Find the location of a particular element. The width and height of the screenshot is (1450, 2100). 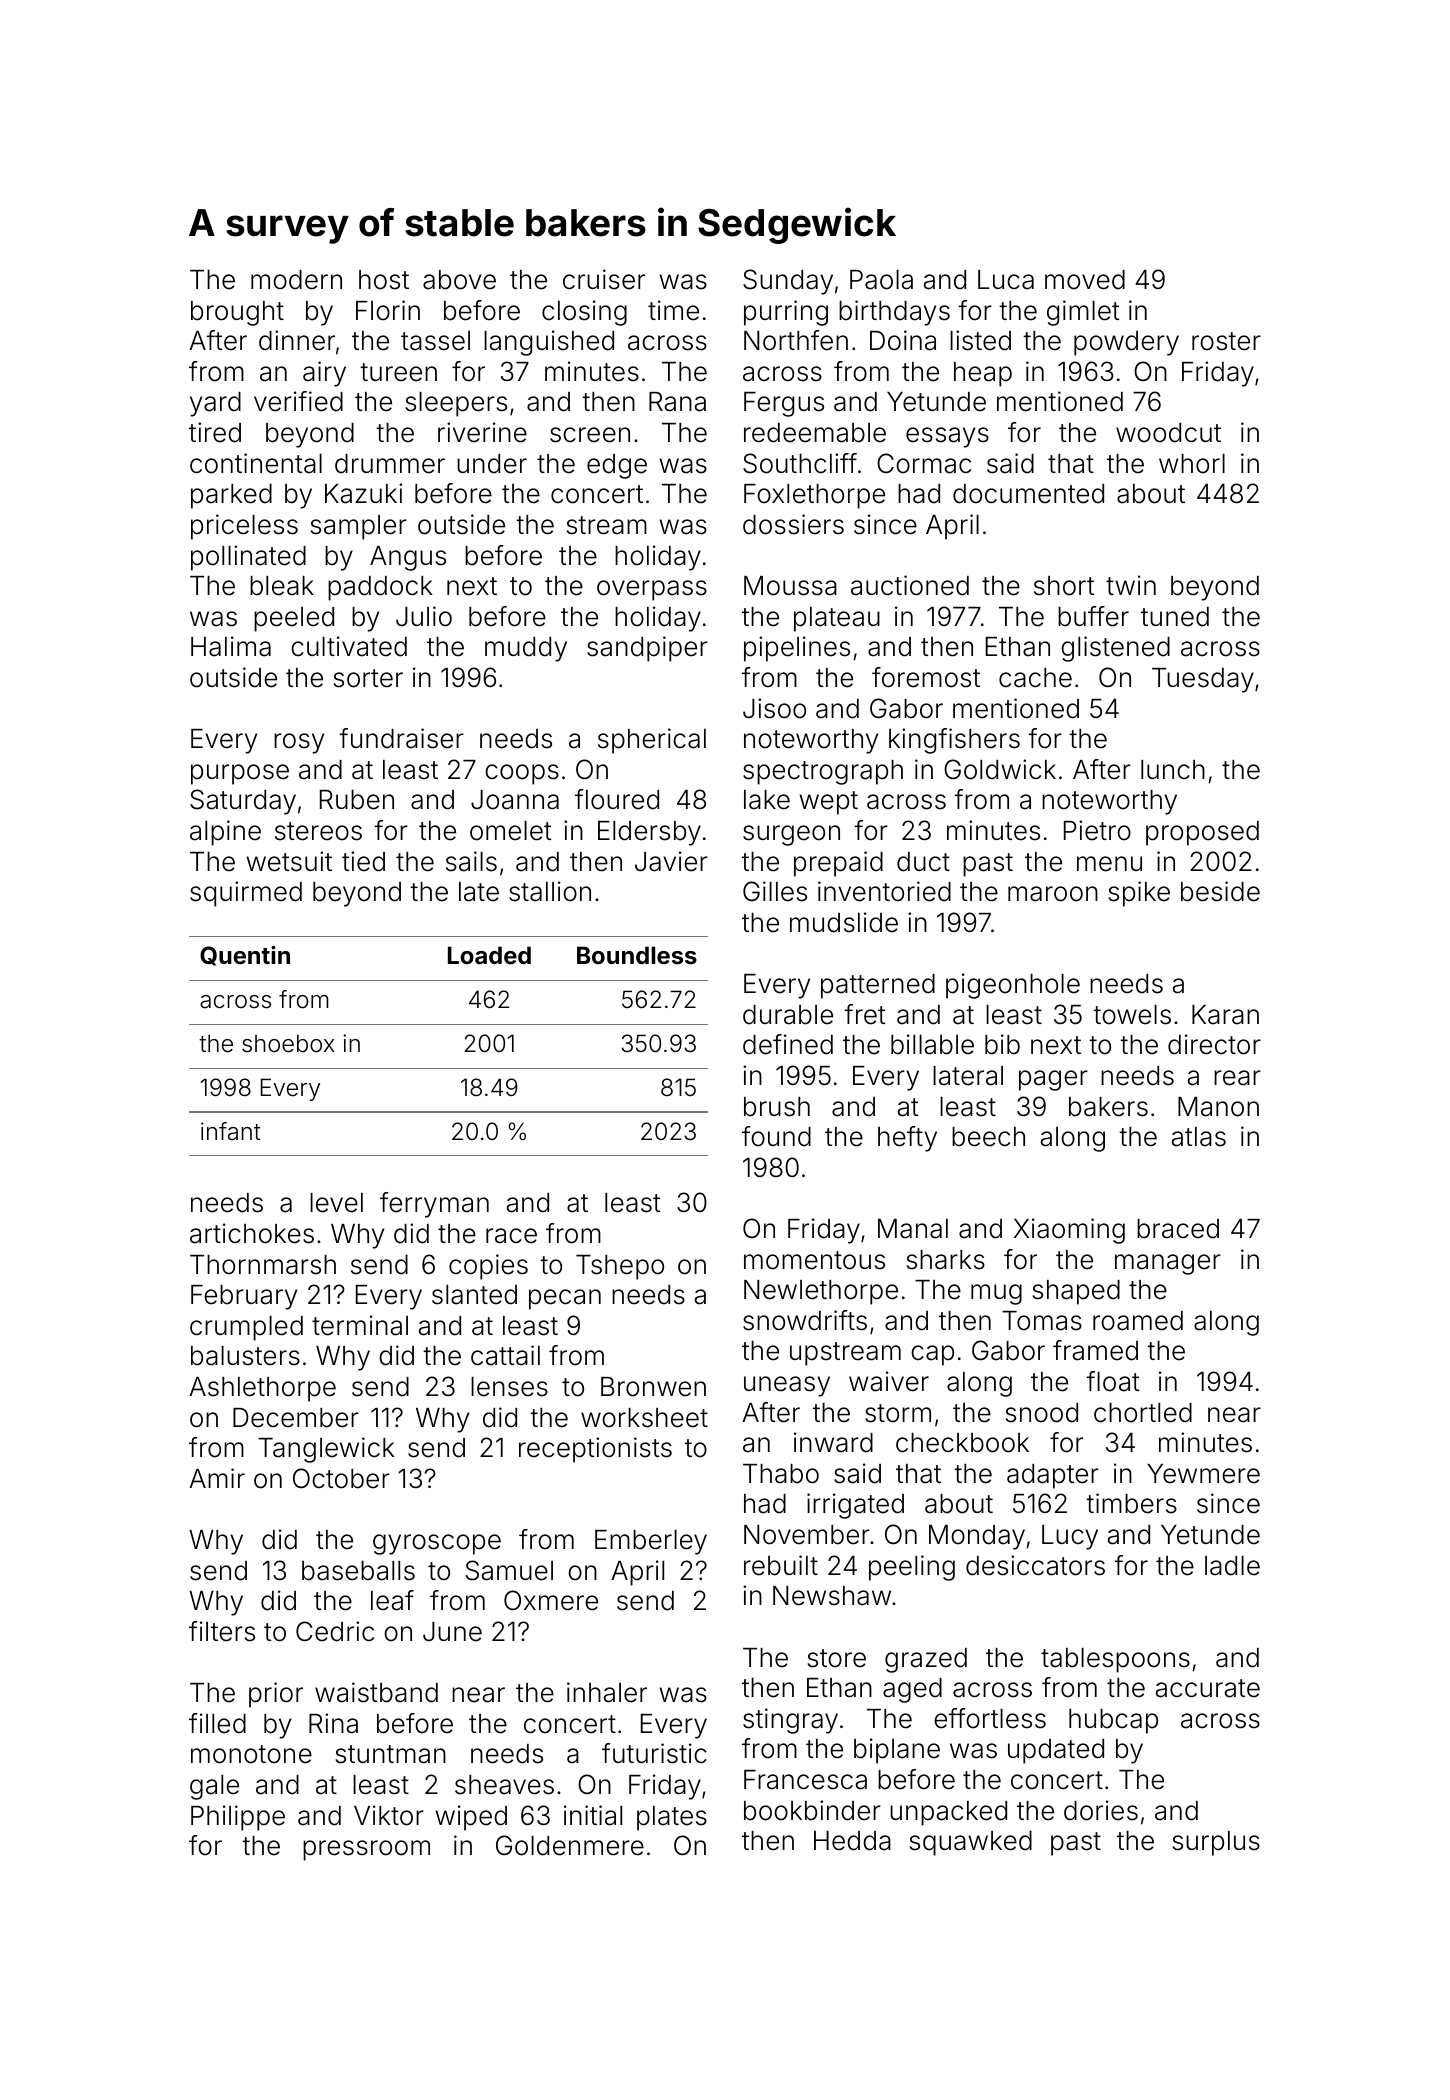

Tuesday is located at coordinates (1203, 680).
